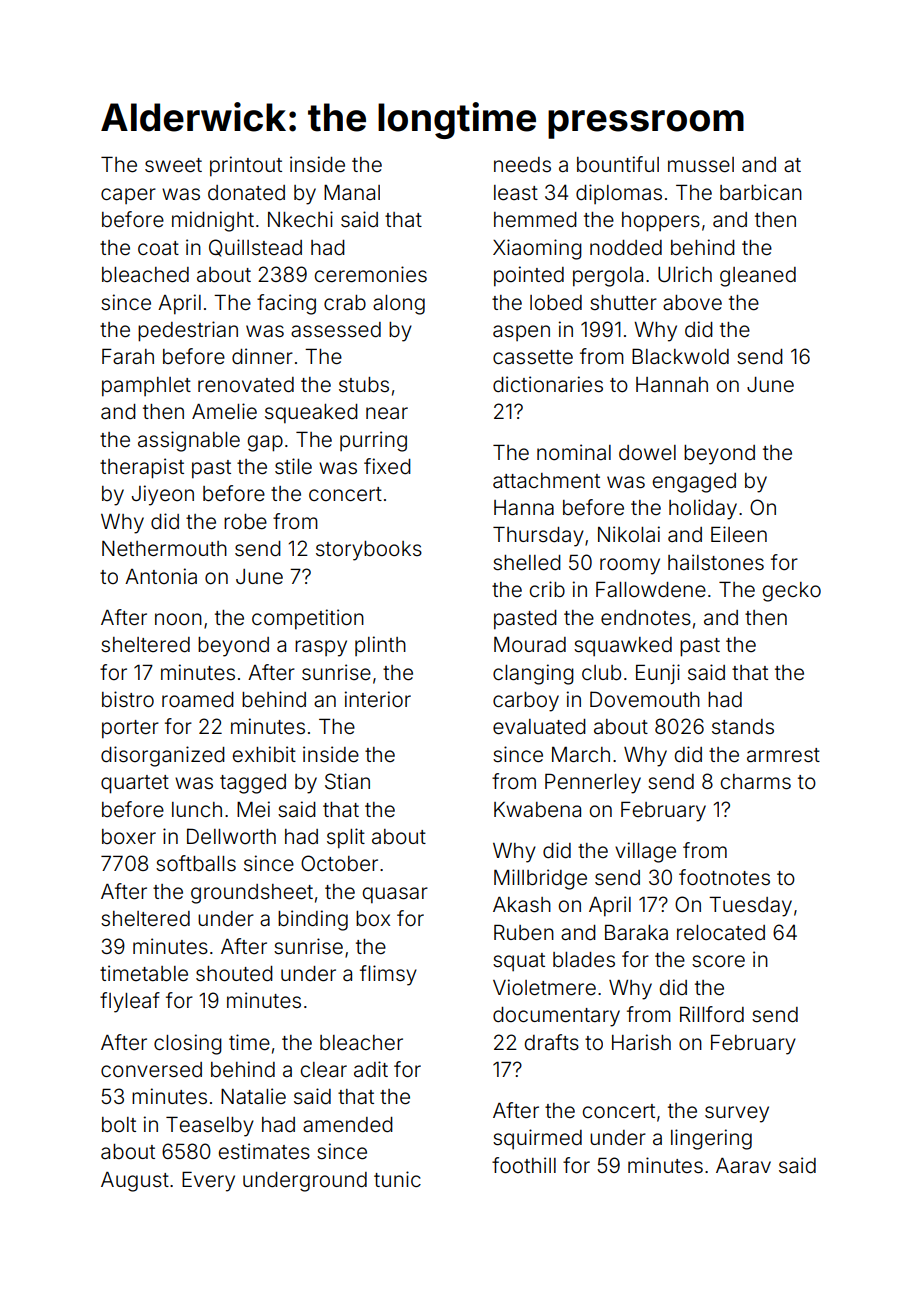 The height and width of the page is (1311, 924). What do you see at coordinates (539, 727) in the page?
I see `evaluated` at bounding box center [539, 727].
